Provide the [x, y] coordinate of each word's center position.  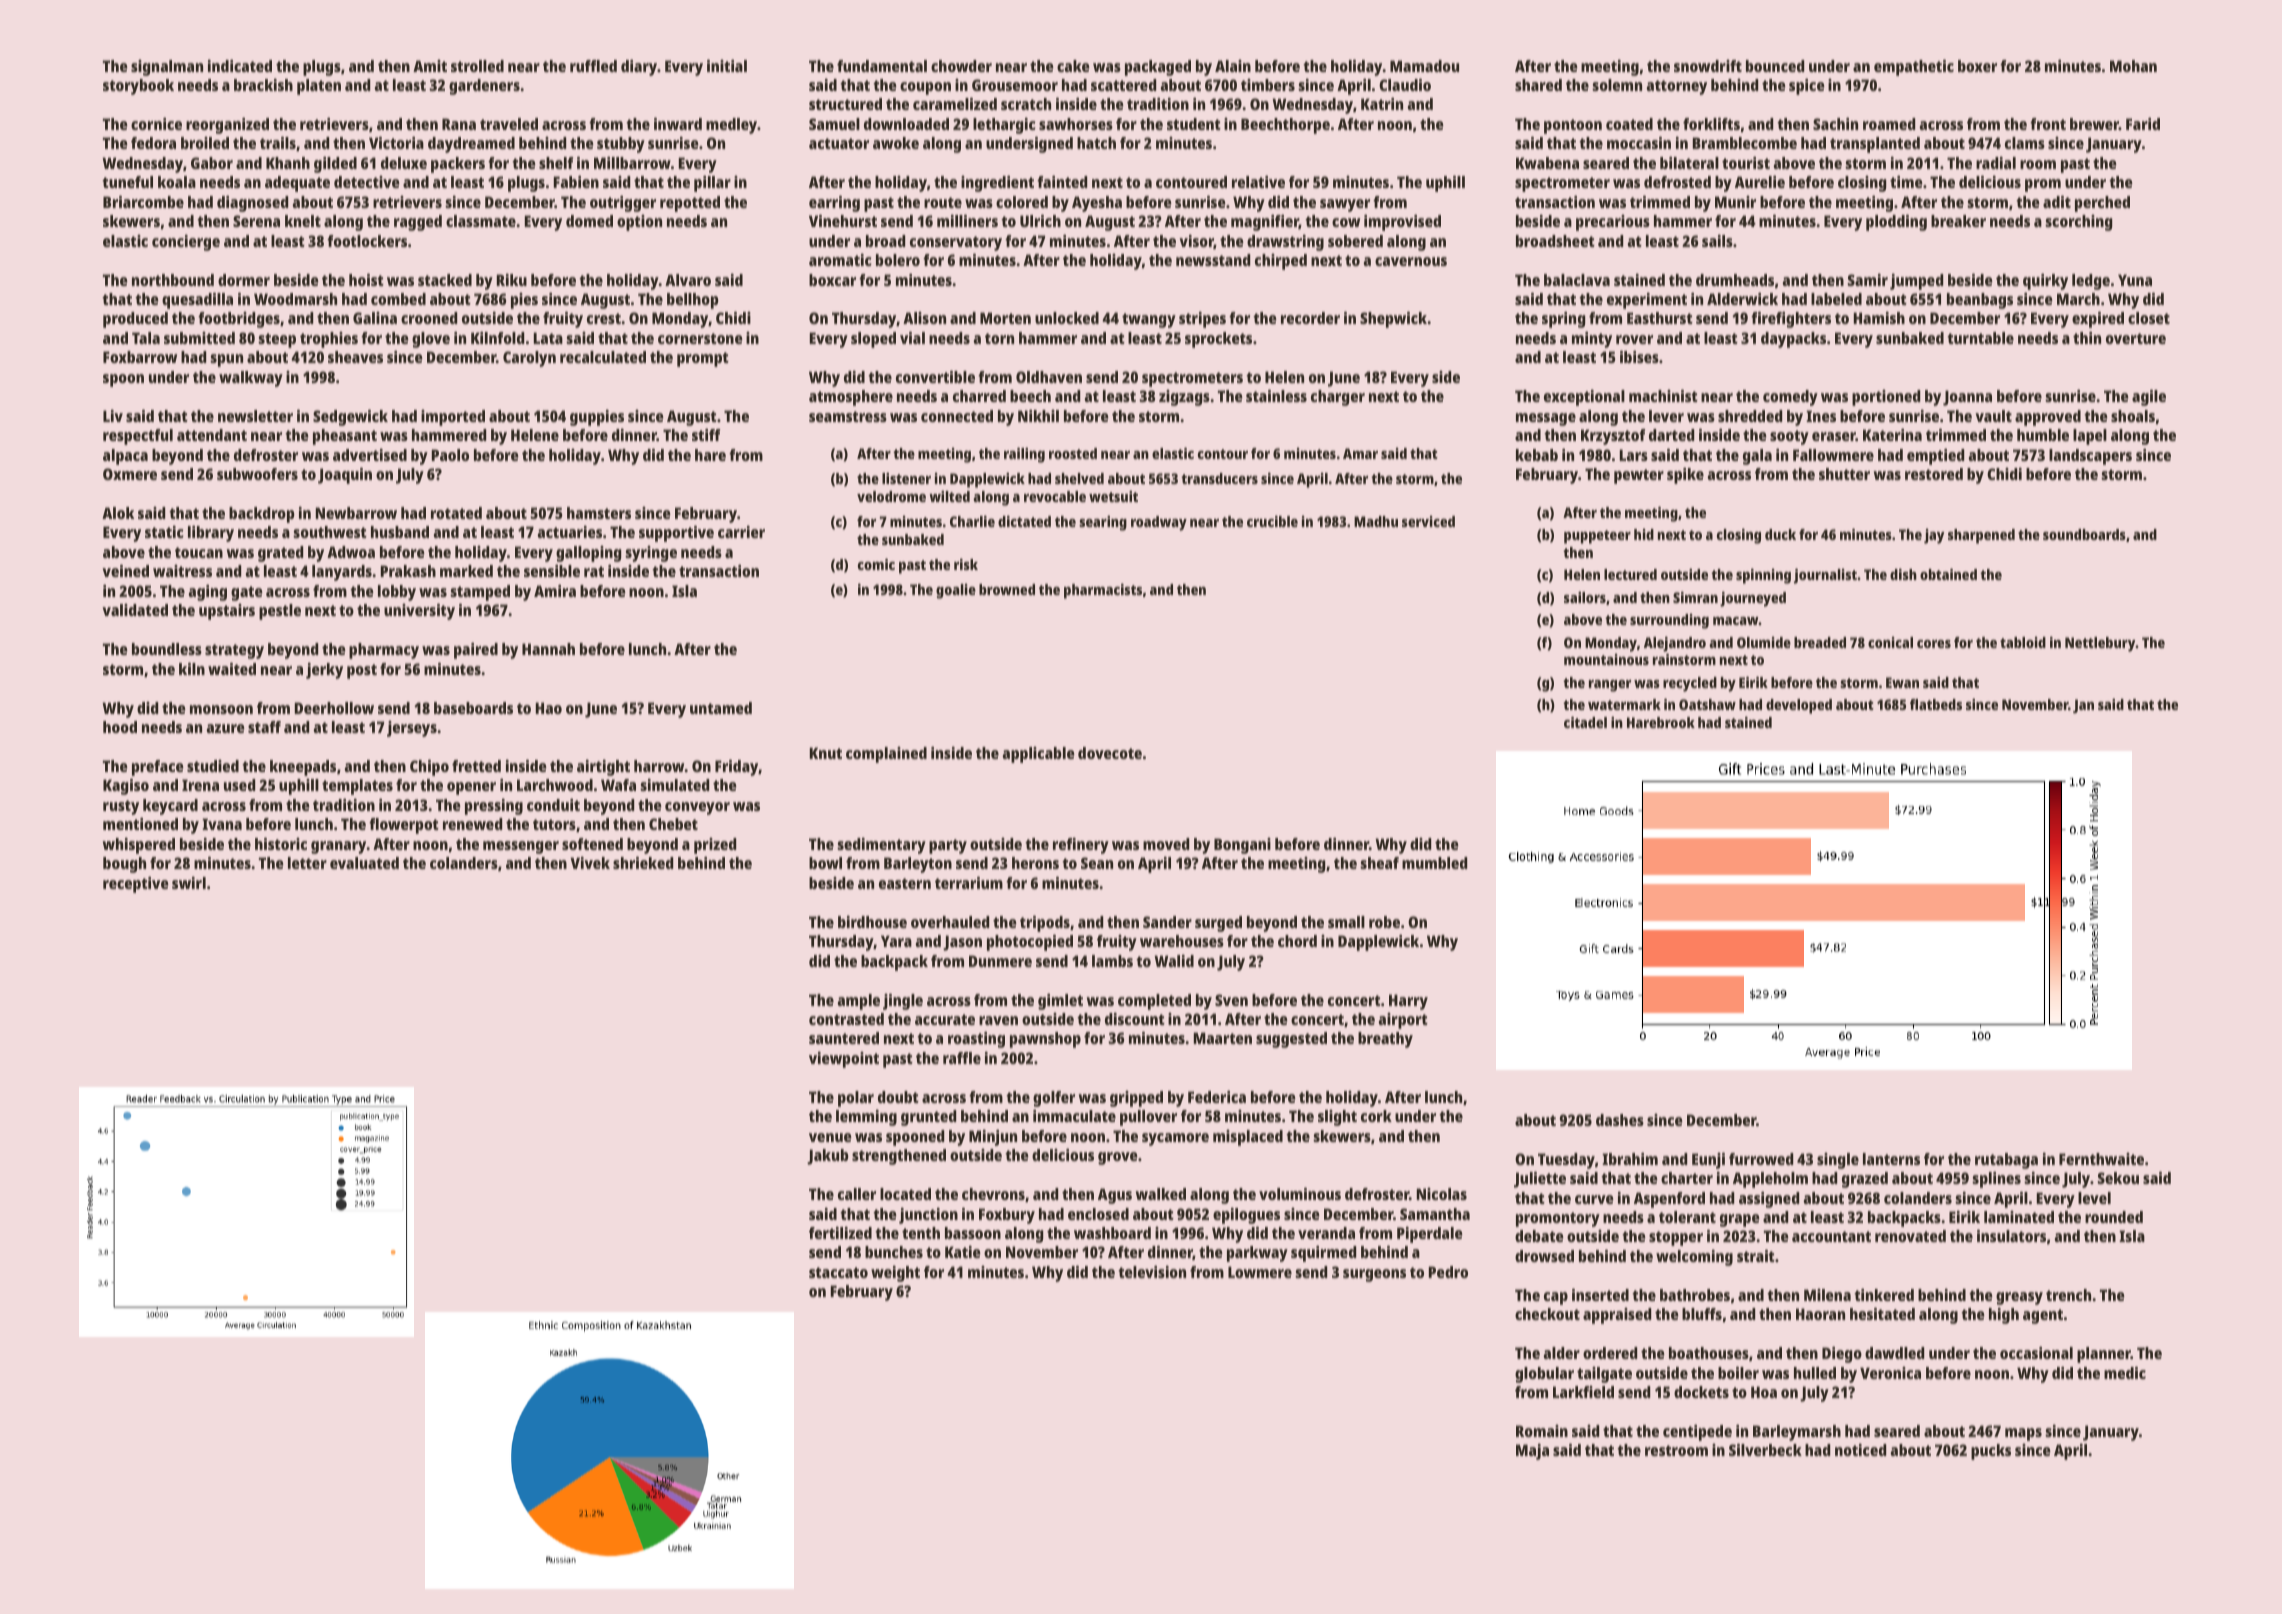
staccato [838, 1272]
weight [895, 1274]
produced [135, 320]
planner [2104, 1355]
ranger [1610, 686]
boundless [167, 649]
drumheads [1735, 280]
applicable [1038, 755]
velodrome [891, 496]
